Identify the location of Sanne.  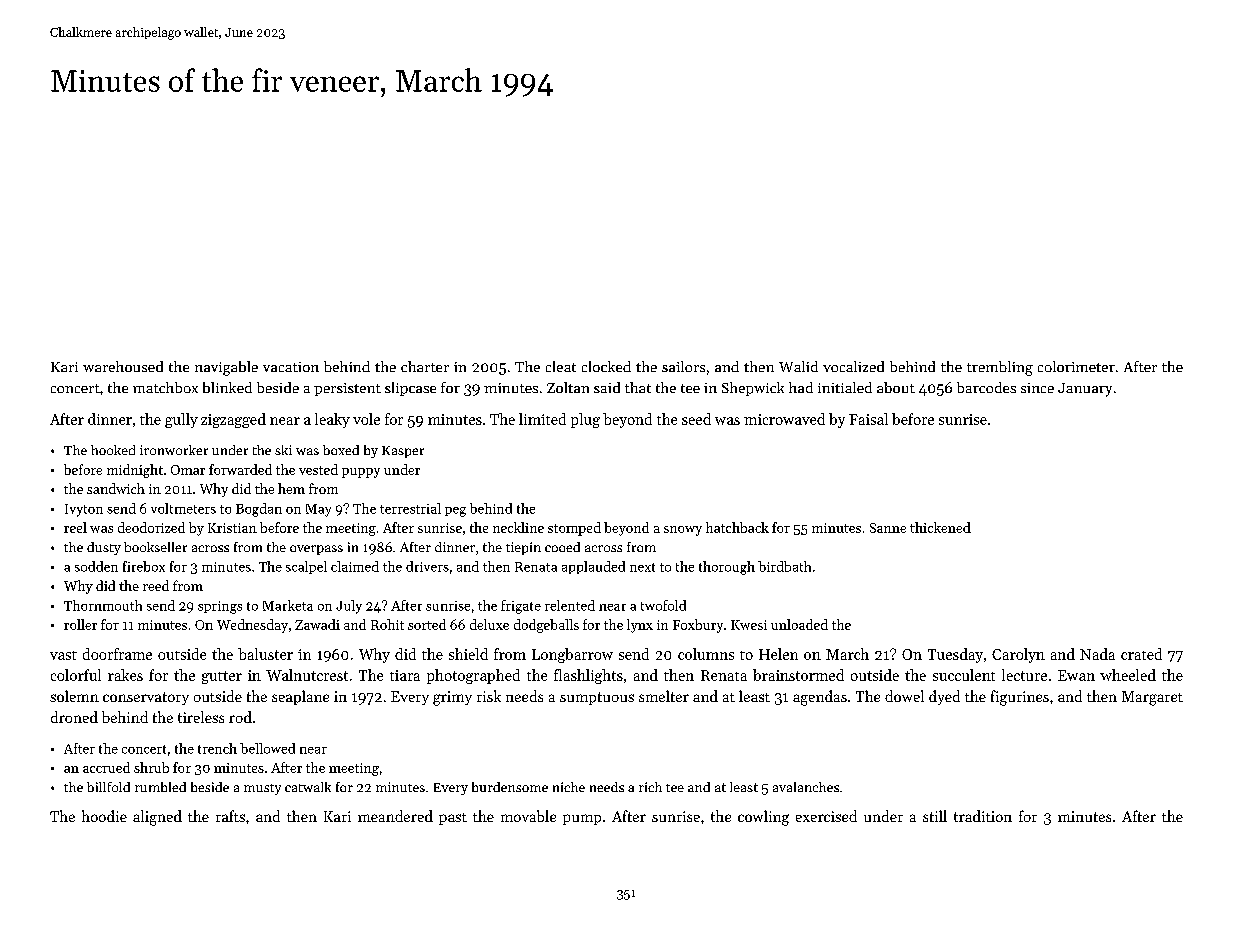
(888, 528).
